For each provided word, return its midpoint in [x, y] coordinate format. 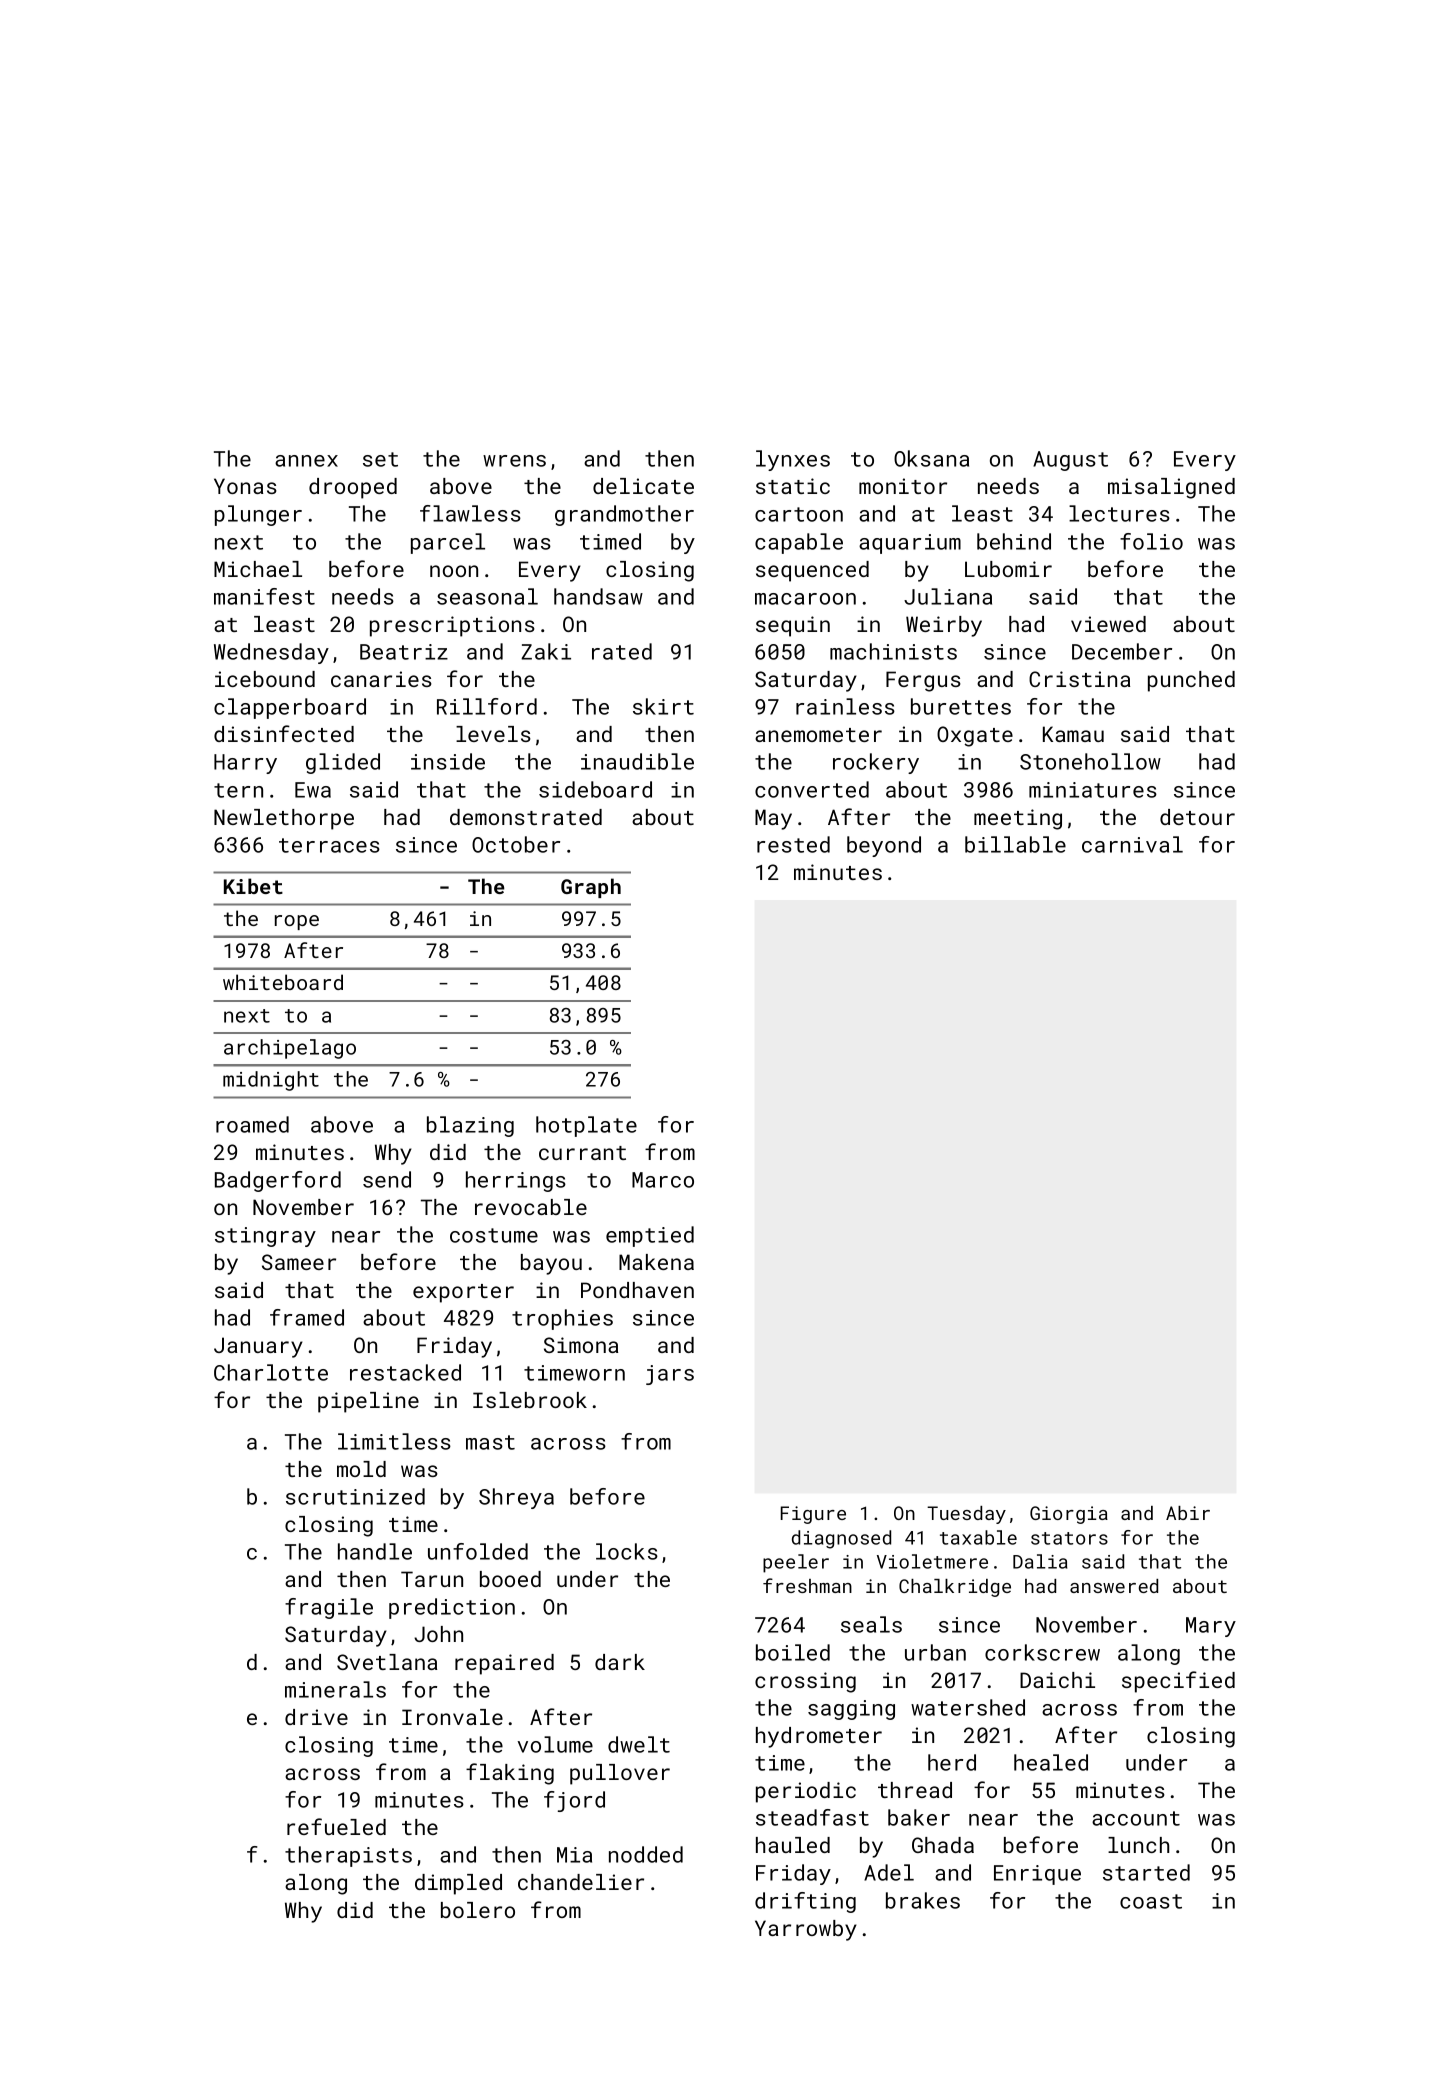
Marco [663, 1180]
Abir [1188, 1513]
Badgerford [278, 1181]
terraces [329, 845]
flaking [510, 1774]
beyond [884, 846]
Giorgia [1069, 1515]
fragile [329, 1608]
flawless [470, 513]
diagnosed [841, 1539]
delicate [643, 486]
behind [1014, 541]
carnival [1132, 844]
